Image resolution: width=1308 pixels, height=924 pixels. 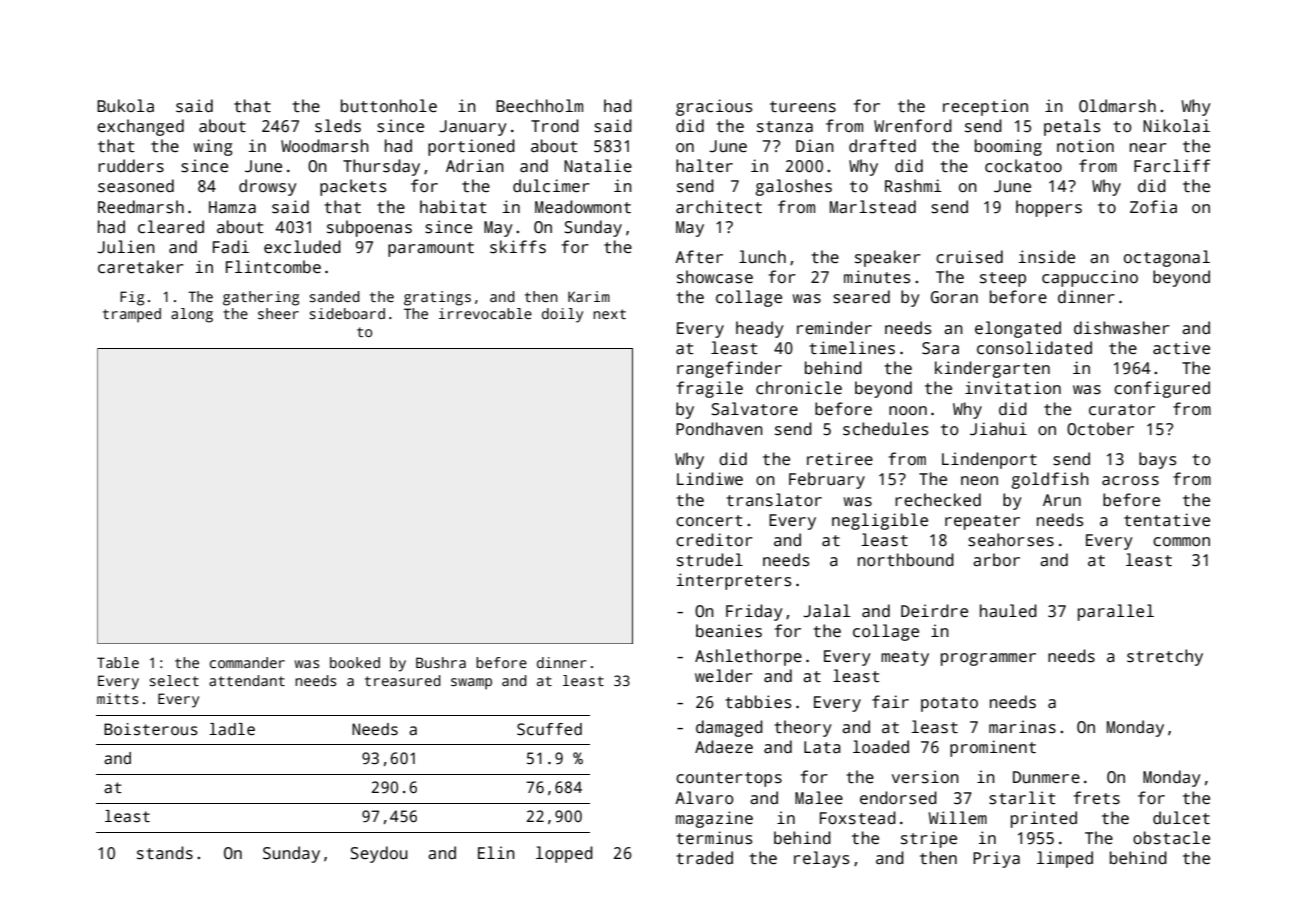 I want to click on Ashlethorpe, so click(x=748, y=657).
